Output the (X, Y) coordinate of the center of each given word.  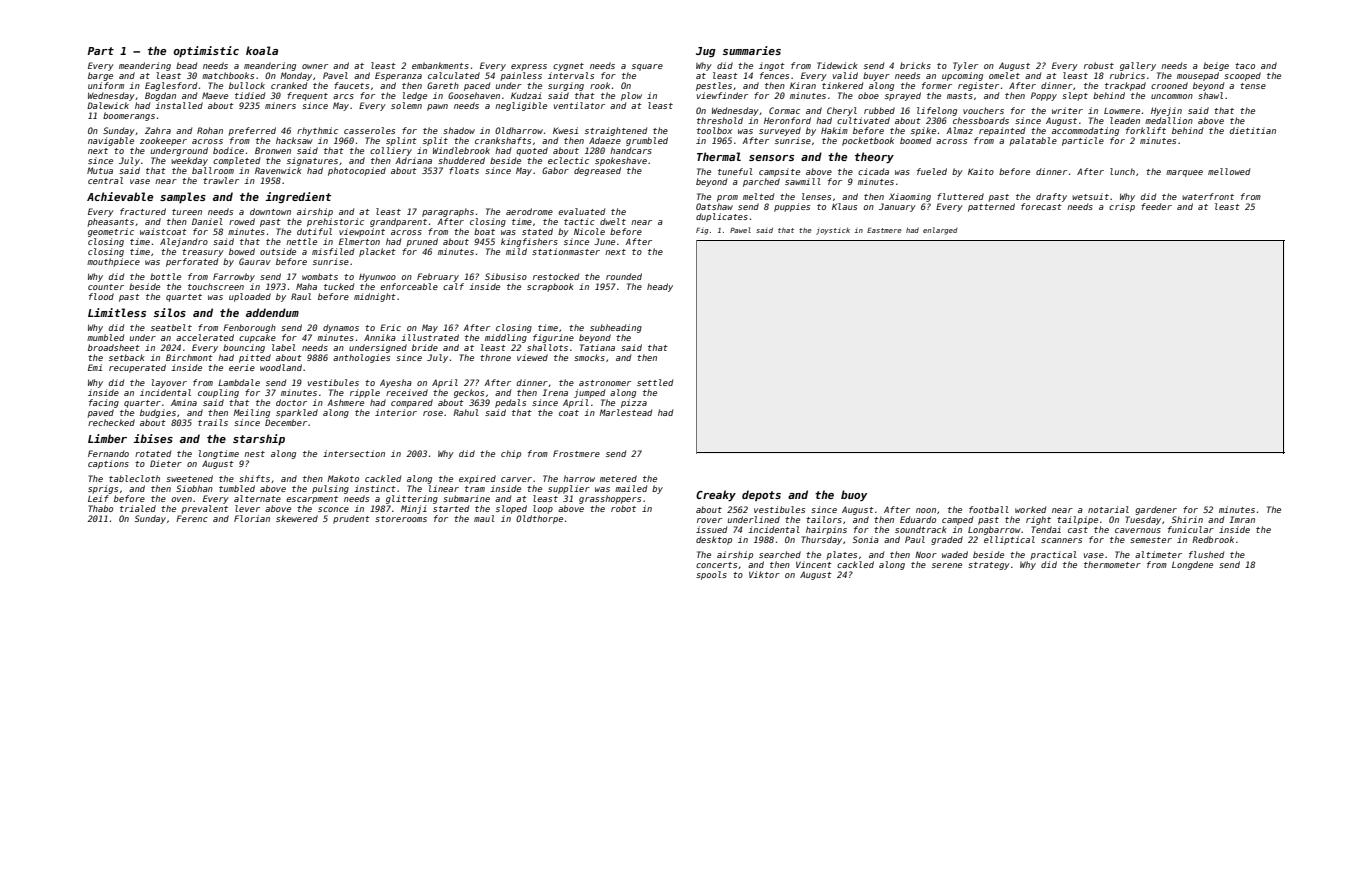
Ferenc (192, 518)
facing (104, 403)
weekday (189, 161)
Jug (706, 52)
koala (262, 50)
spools (711, 575)
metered (618, 478)
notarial (1108, 509)
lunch (1122, 171)
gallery (1138, 66)
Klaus (844, 206)
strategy (989, 566)
